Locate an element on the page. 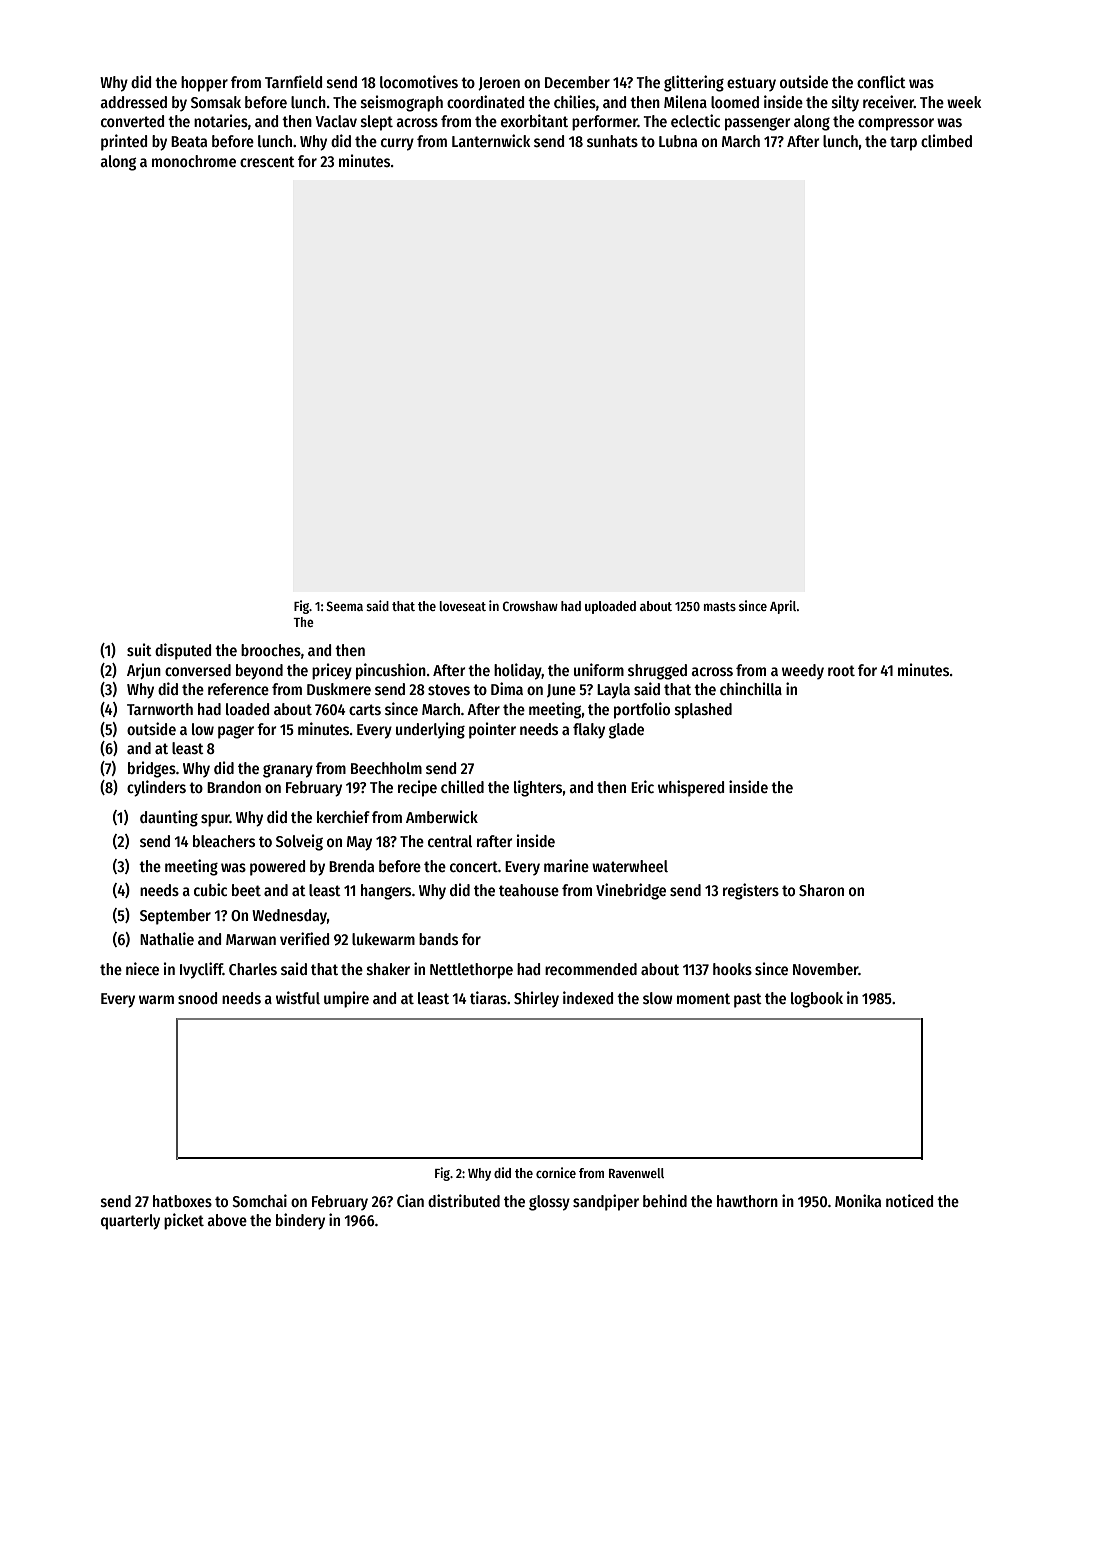 This document has width=1099, height=1554. tarp is located at coordinates (903, 143).
